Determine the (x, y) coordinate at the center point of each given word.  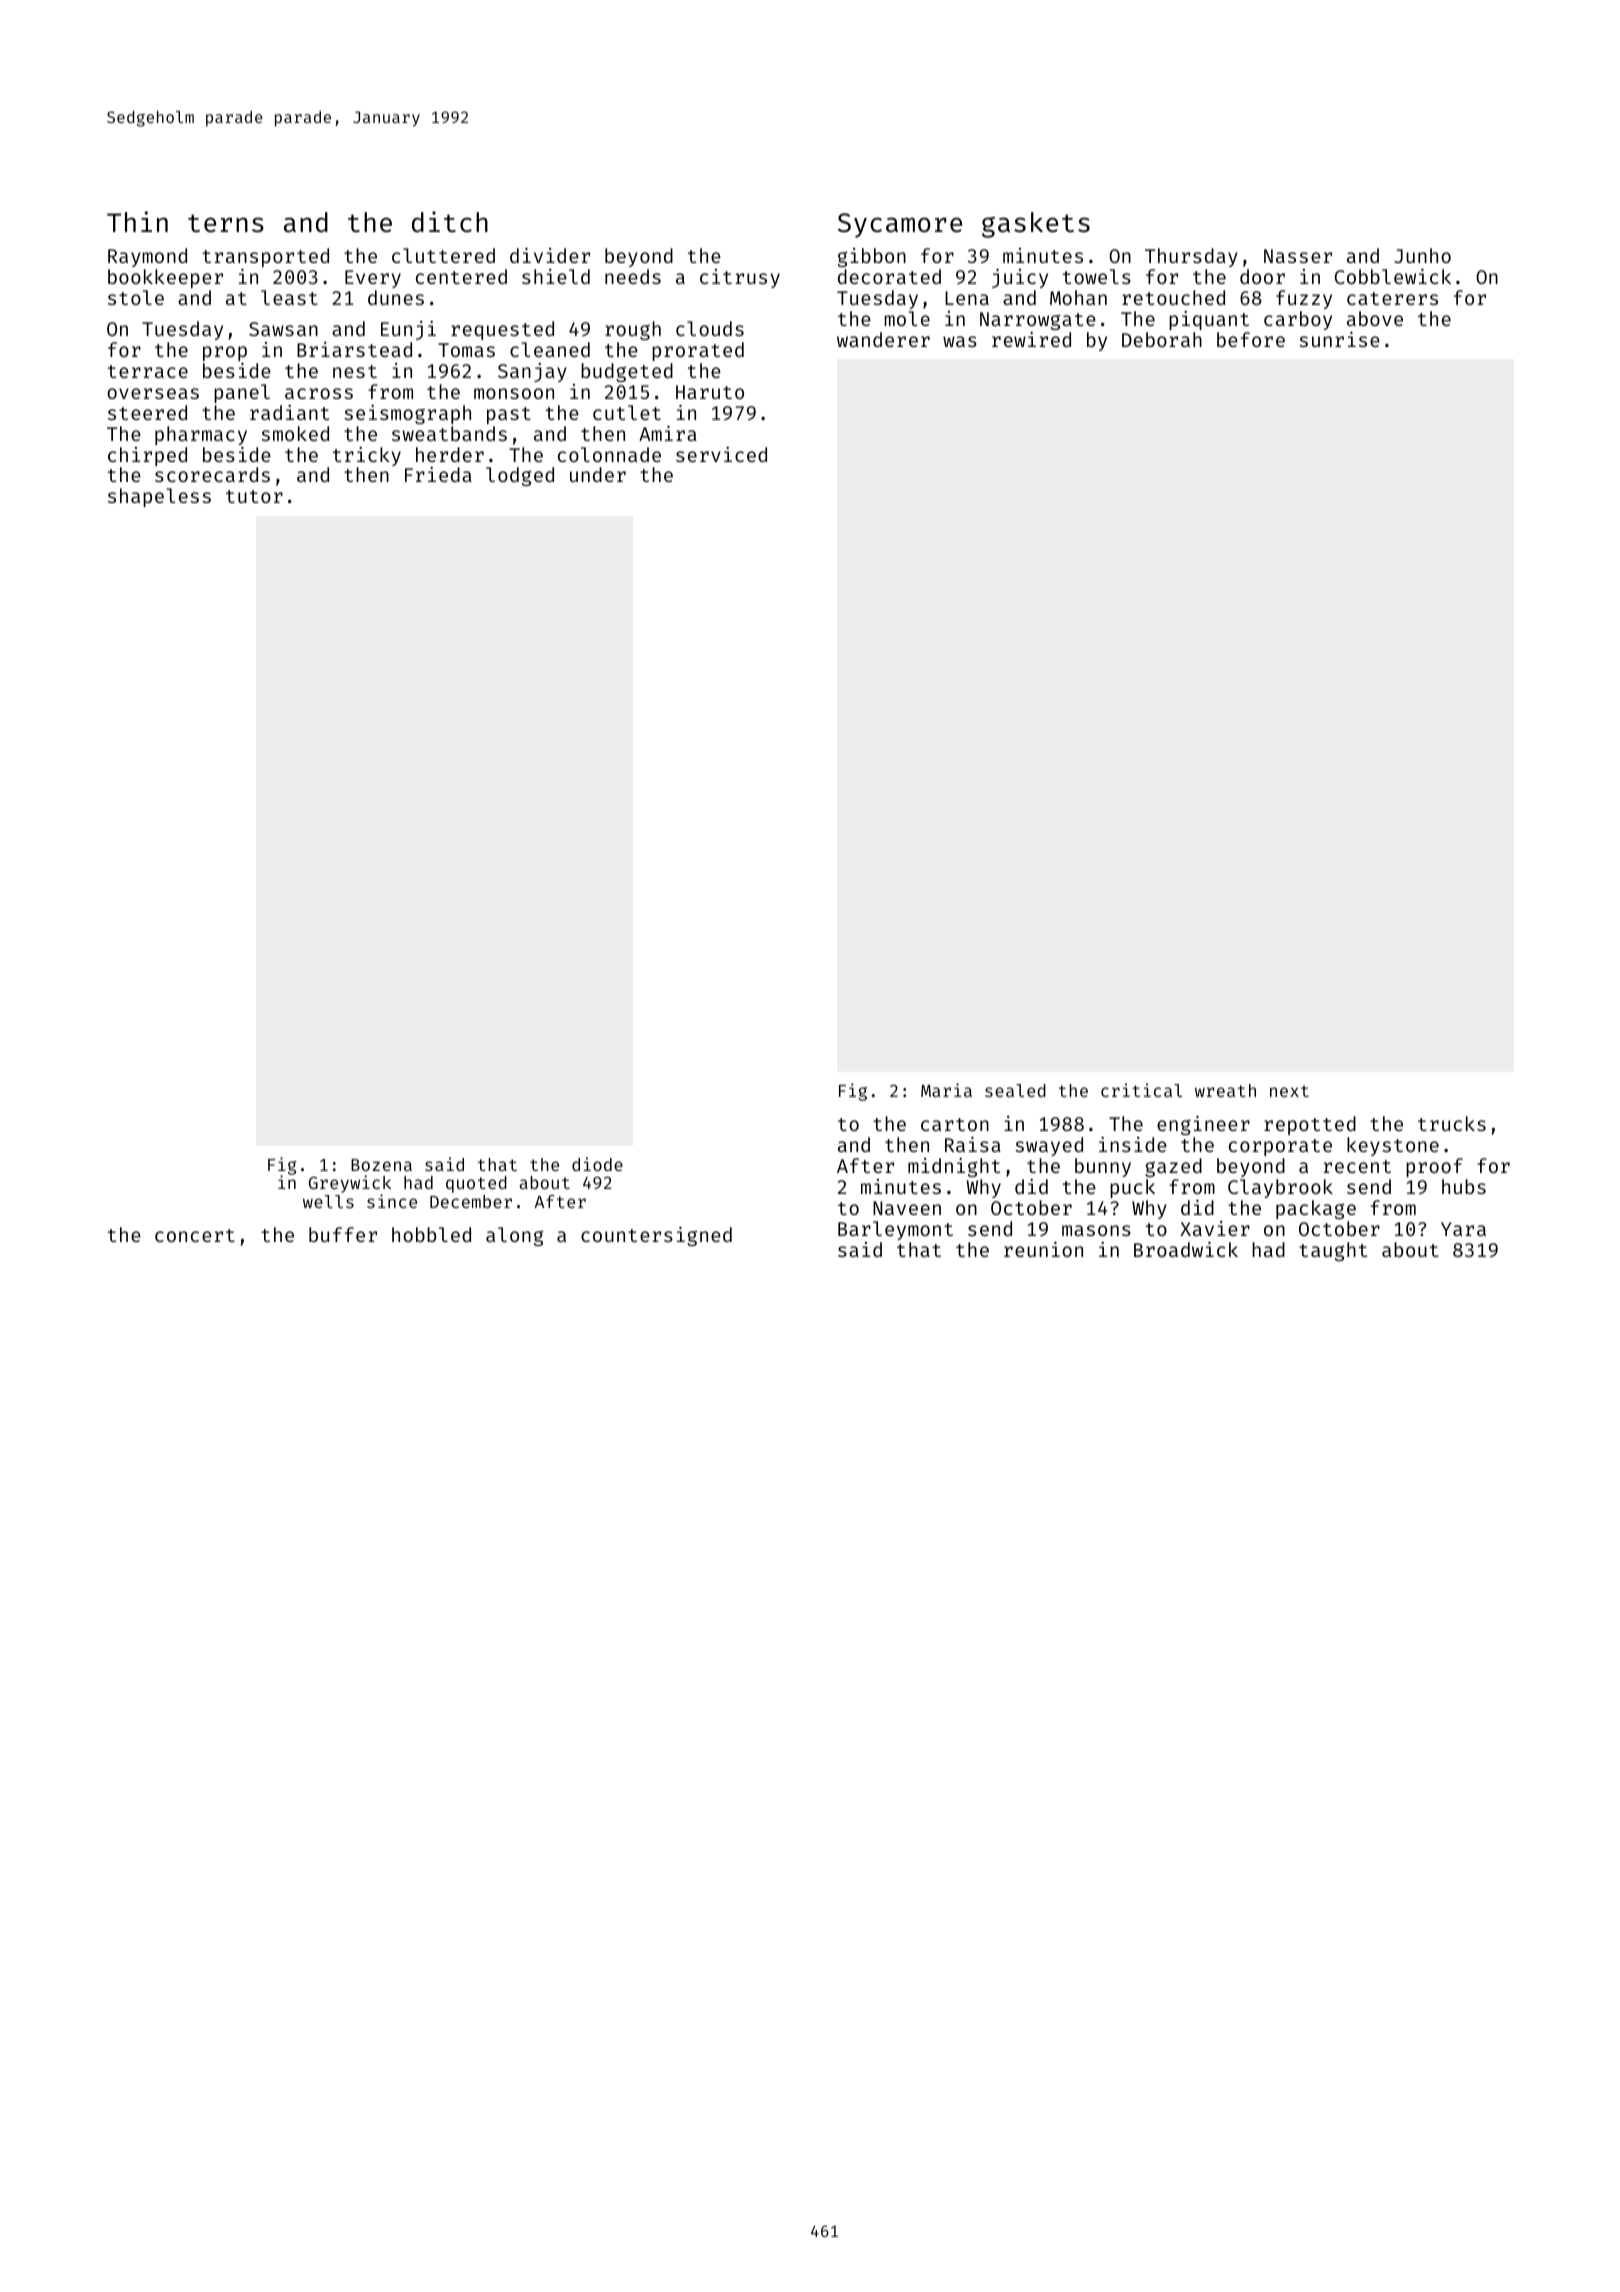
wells (328, 1201)
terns (226, 223)
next (1289, 1091)
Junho (1422, 255)
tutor (254, 496)
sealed (1015, 1090)
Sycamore (900, 225)
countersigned (656, 1236)
